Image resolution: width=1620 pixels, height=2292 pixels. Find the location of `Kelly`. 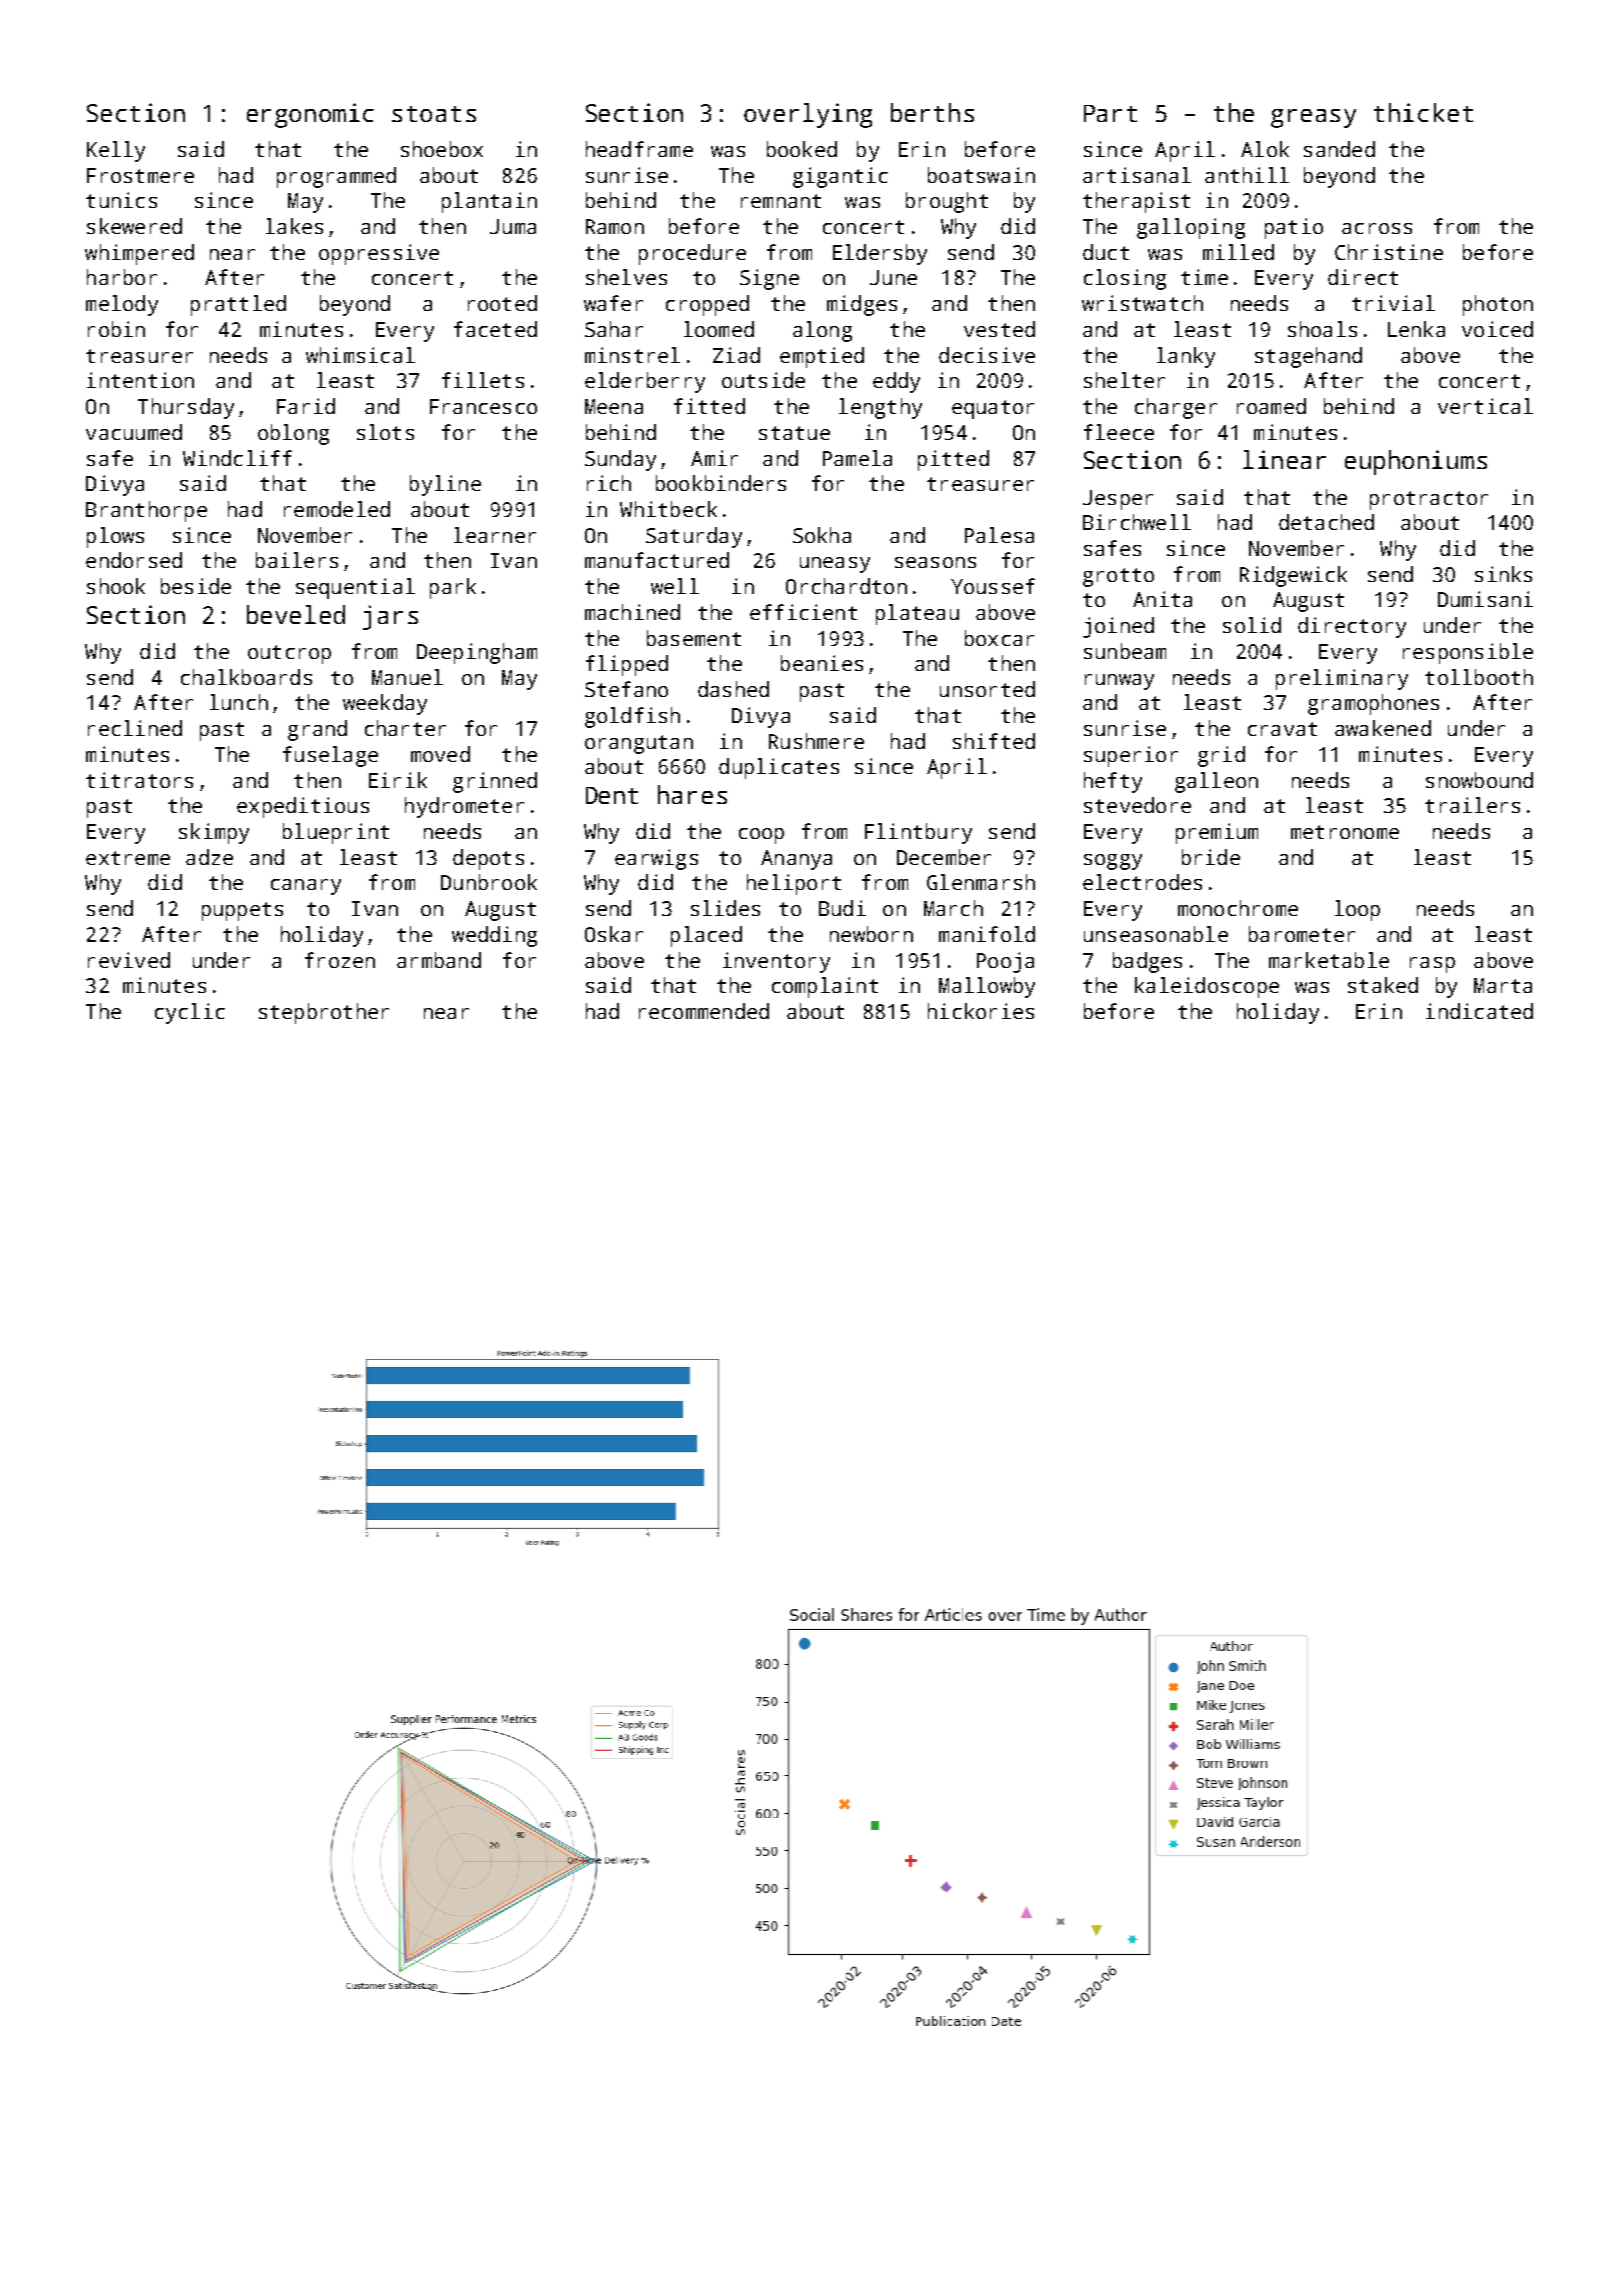

Kelly is located at coordinates (116, 151).
